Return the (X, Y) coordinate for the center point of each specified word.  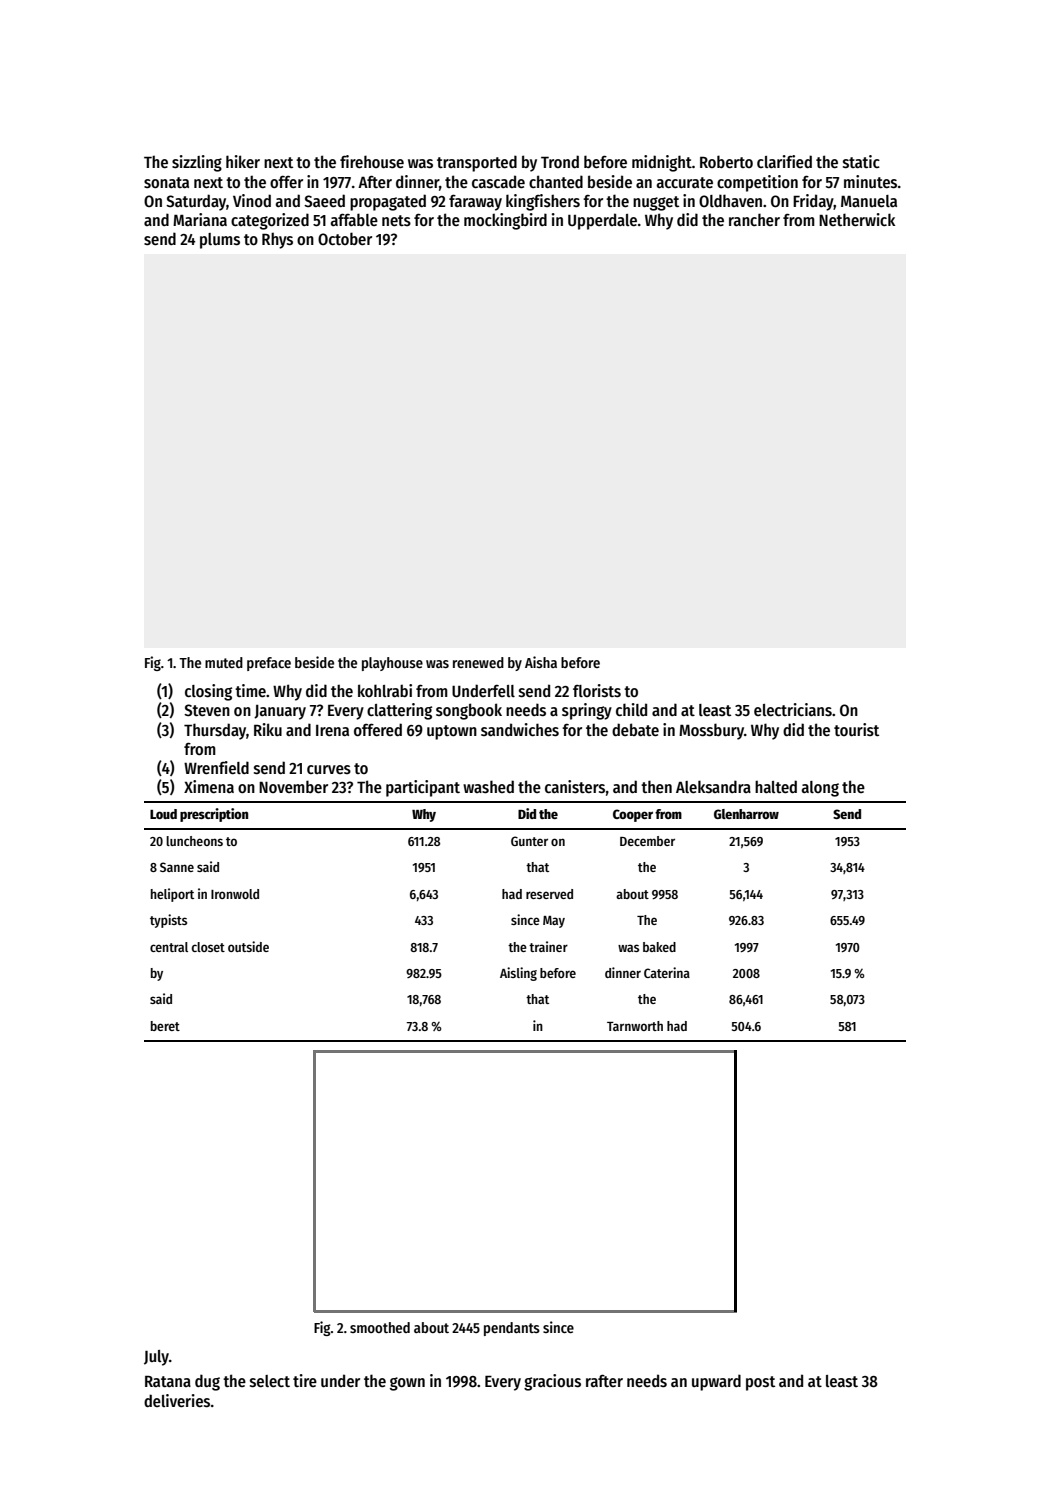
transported (477, 163)
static (861, 161)
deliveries (177, 1400)
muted (224, 662)
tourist (856, 729)
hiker (243, 161)
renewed (478, 662)
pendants (512, 1329)
